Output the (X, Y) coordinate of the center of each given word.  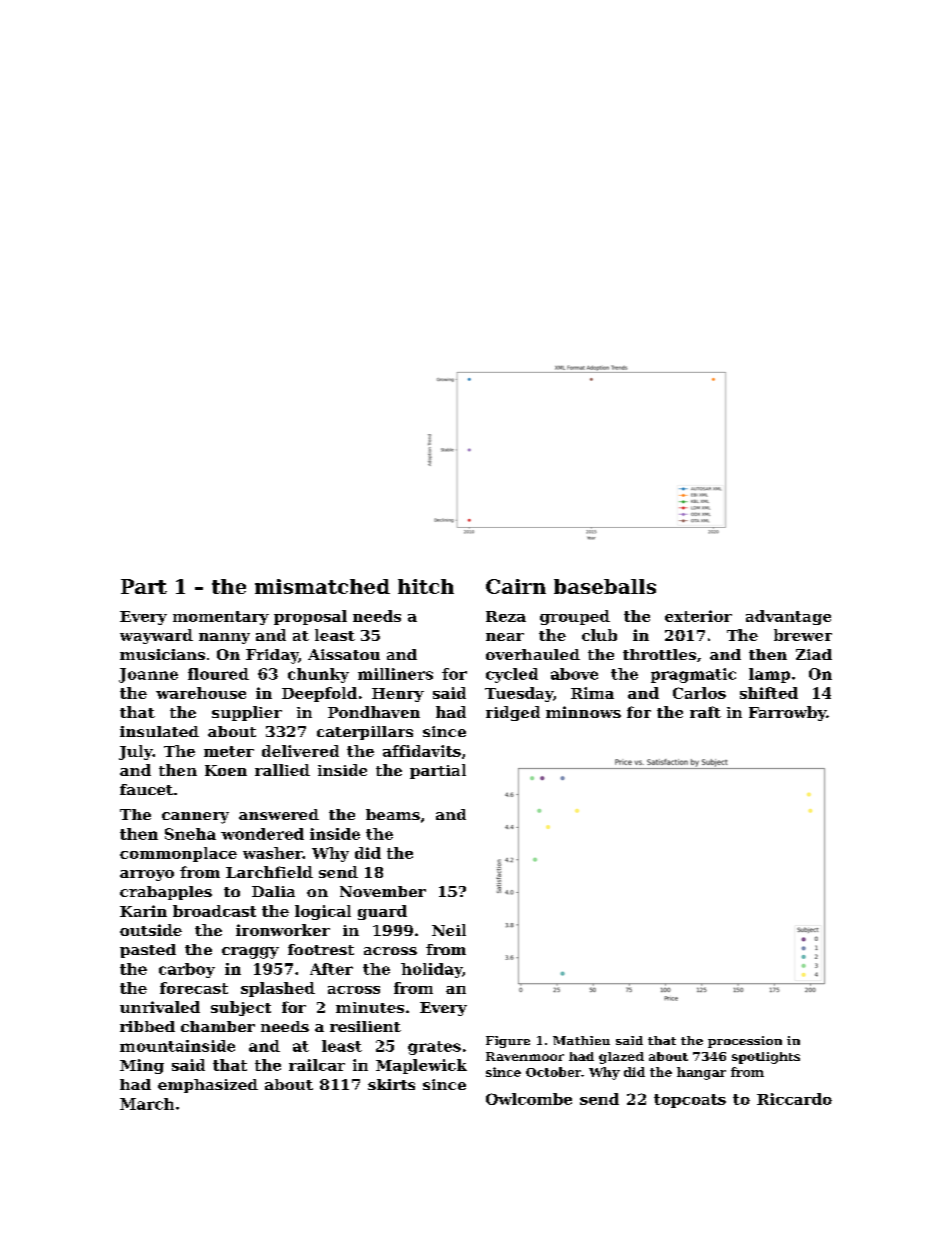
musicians (162, 654)
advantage (788, 617)
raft (705, 712)
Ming (142, 1066)
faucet (146, 789)
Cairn (516, 586)
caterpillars (365, 733)
